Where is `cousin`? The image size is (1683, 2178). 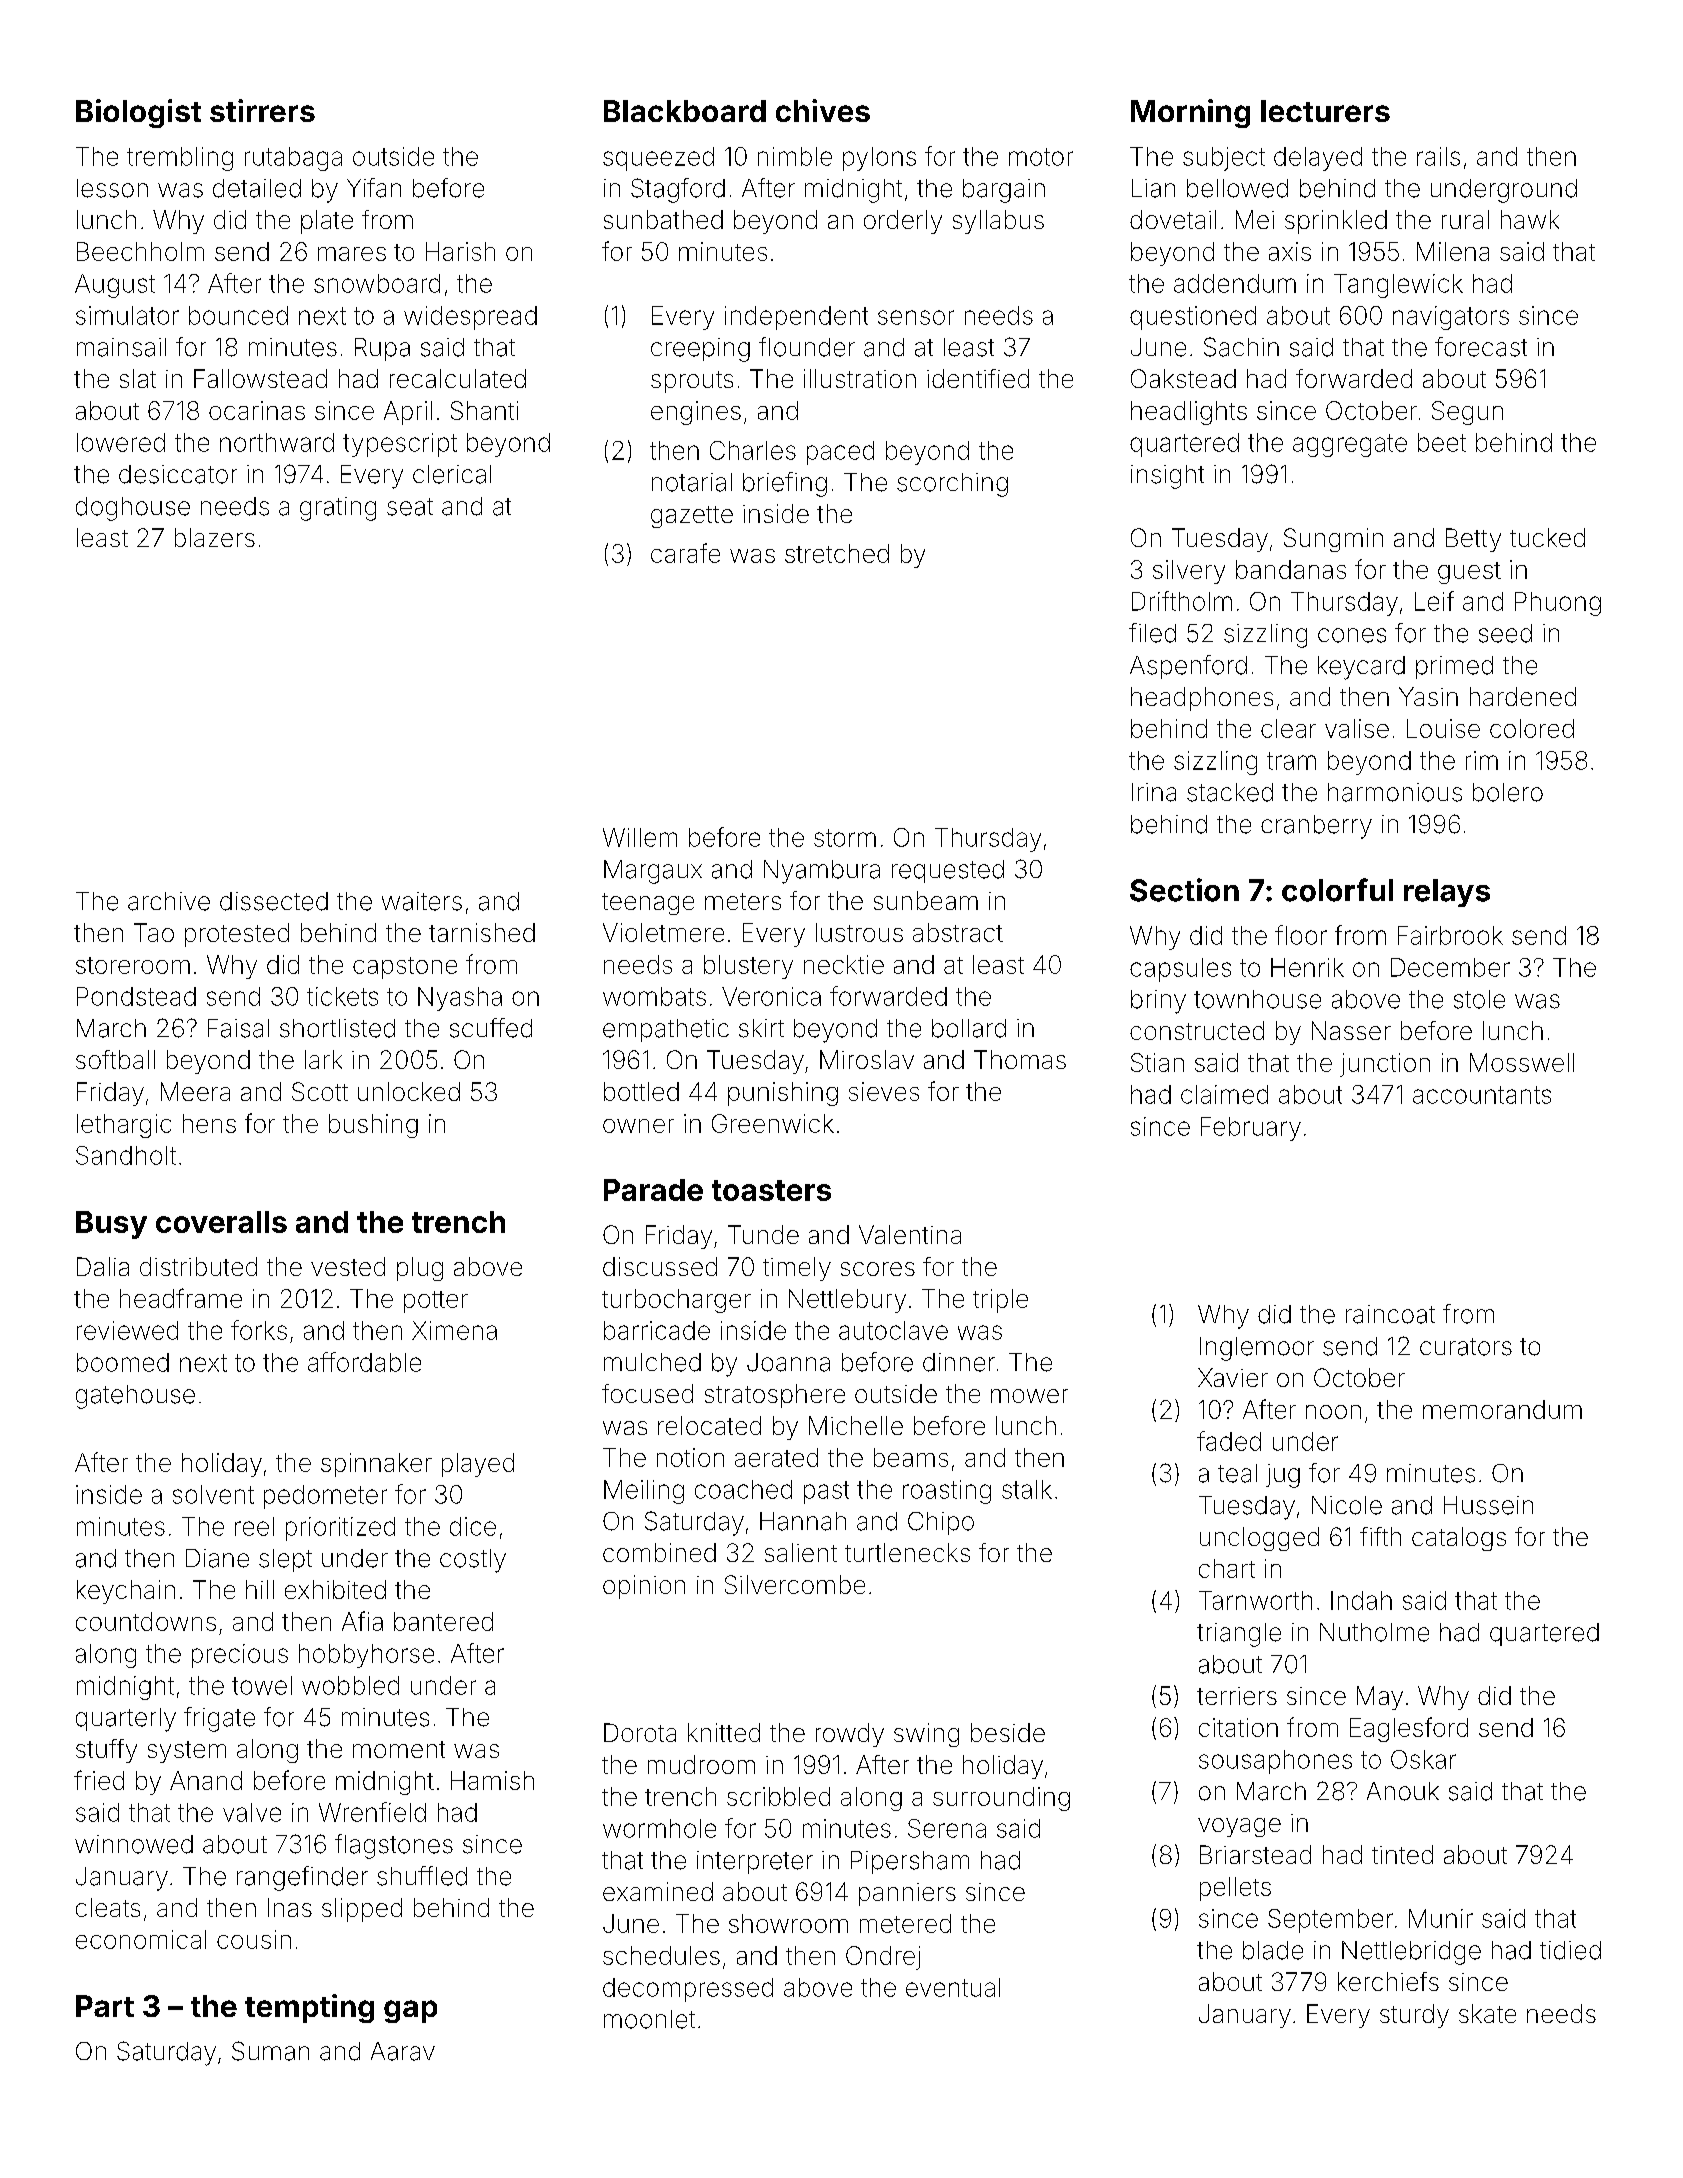
cousin is located at coordinates (254, 1939).
